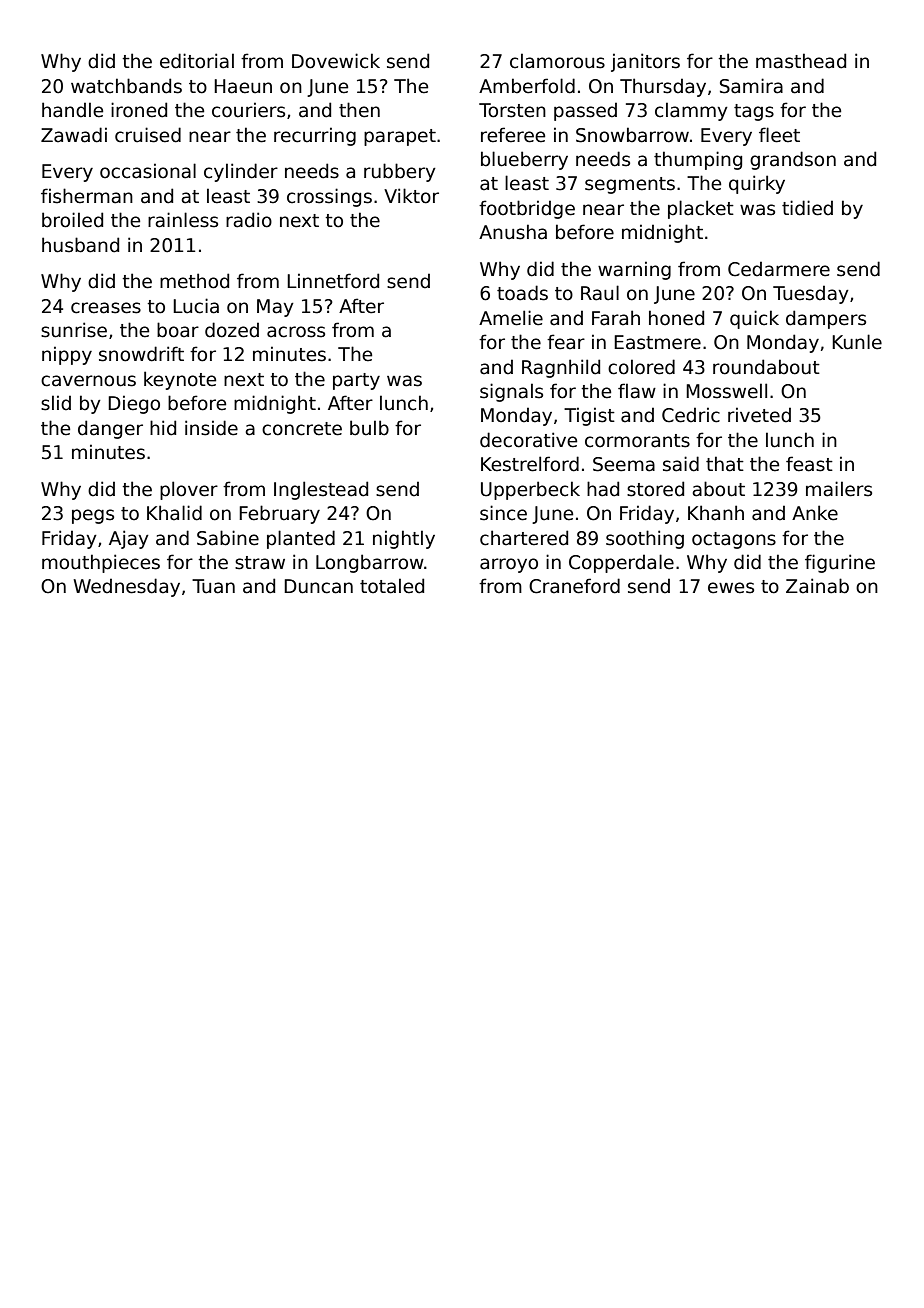  I want to click on toads, so click(522, 293).
